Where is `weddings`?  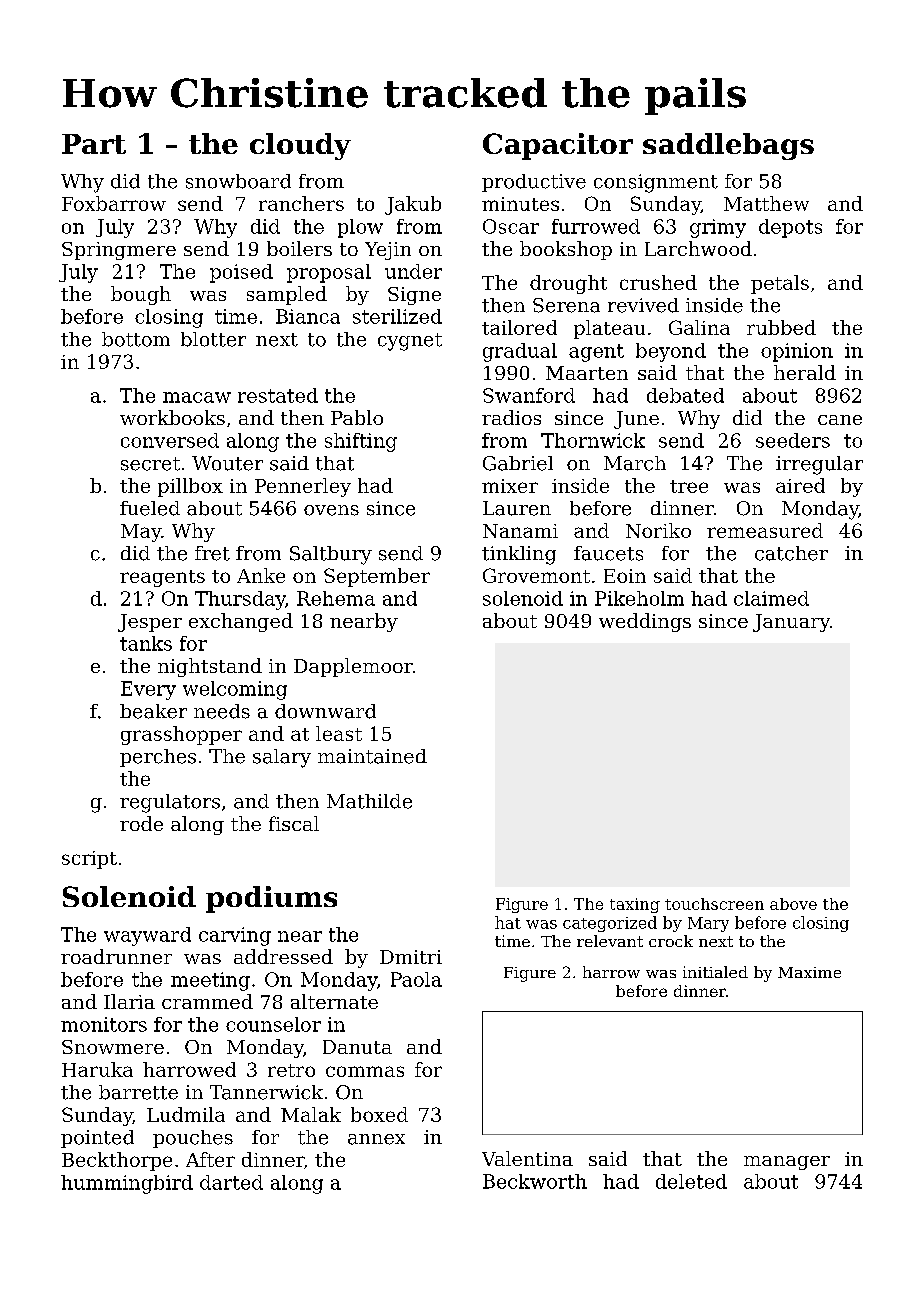
weddings is located at coordinates (645, 622).
